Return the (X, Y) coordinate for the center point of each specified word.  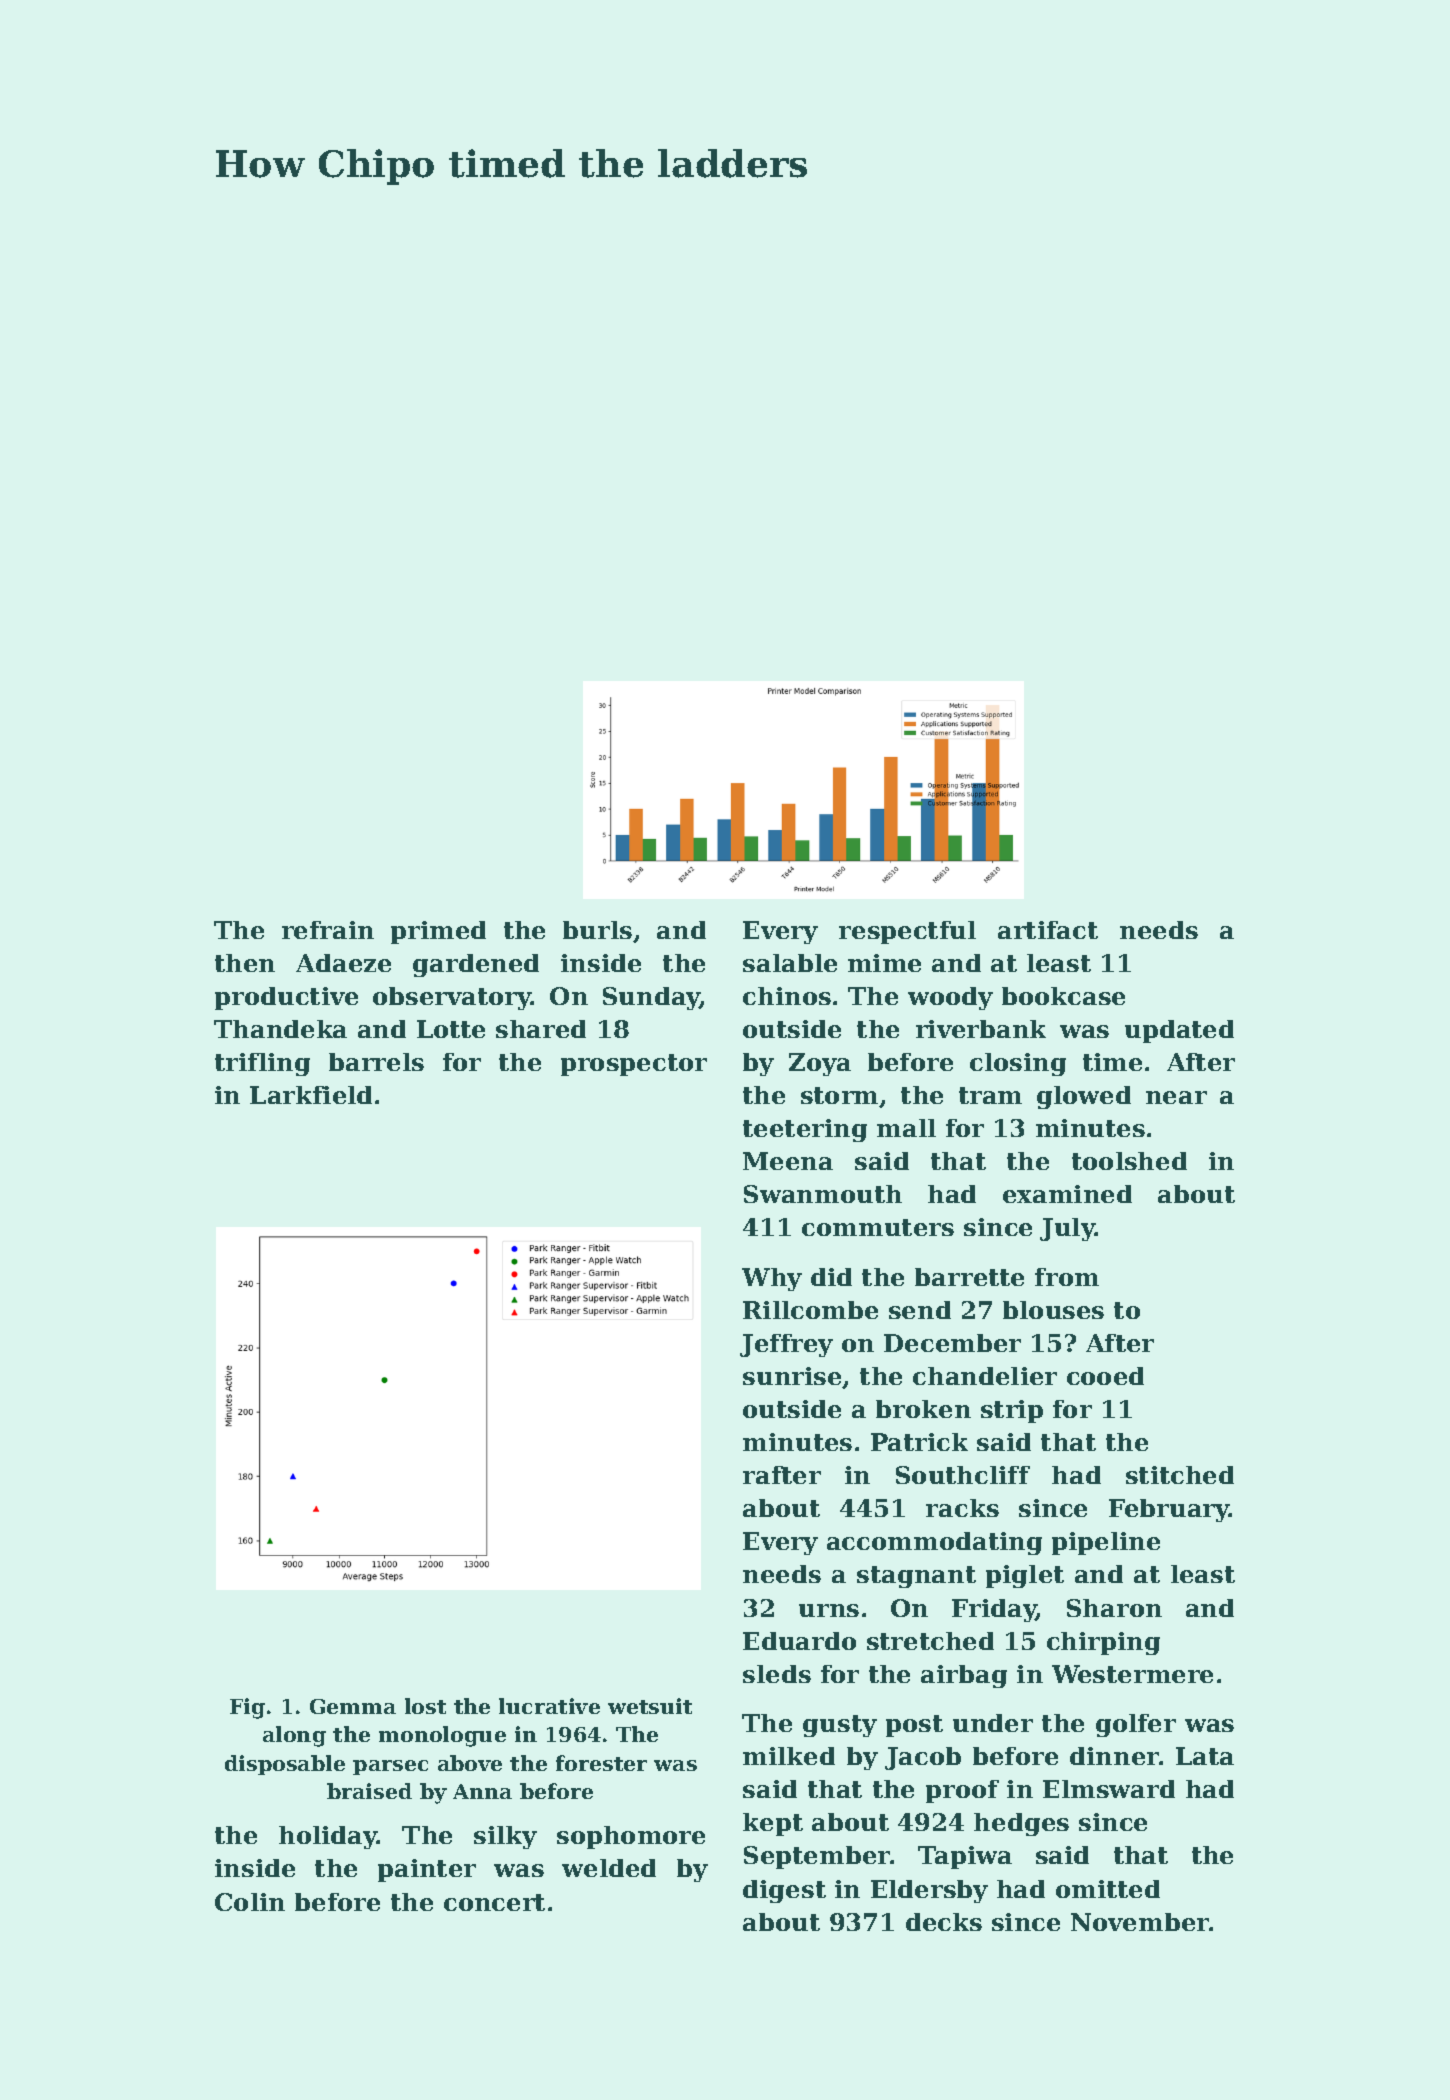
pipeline (1106, 1543)
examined (1067, 1194)
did (831, 1277)
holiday (328, 1837)
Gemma (353, 1706)
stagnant (916, 1577)
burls (597, 930)
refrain (328, 930)
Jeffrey (786, 1345)
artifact (1048, 930)
